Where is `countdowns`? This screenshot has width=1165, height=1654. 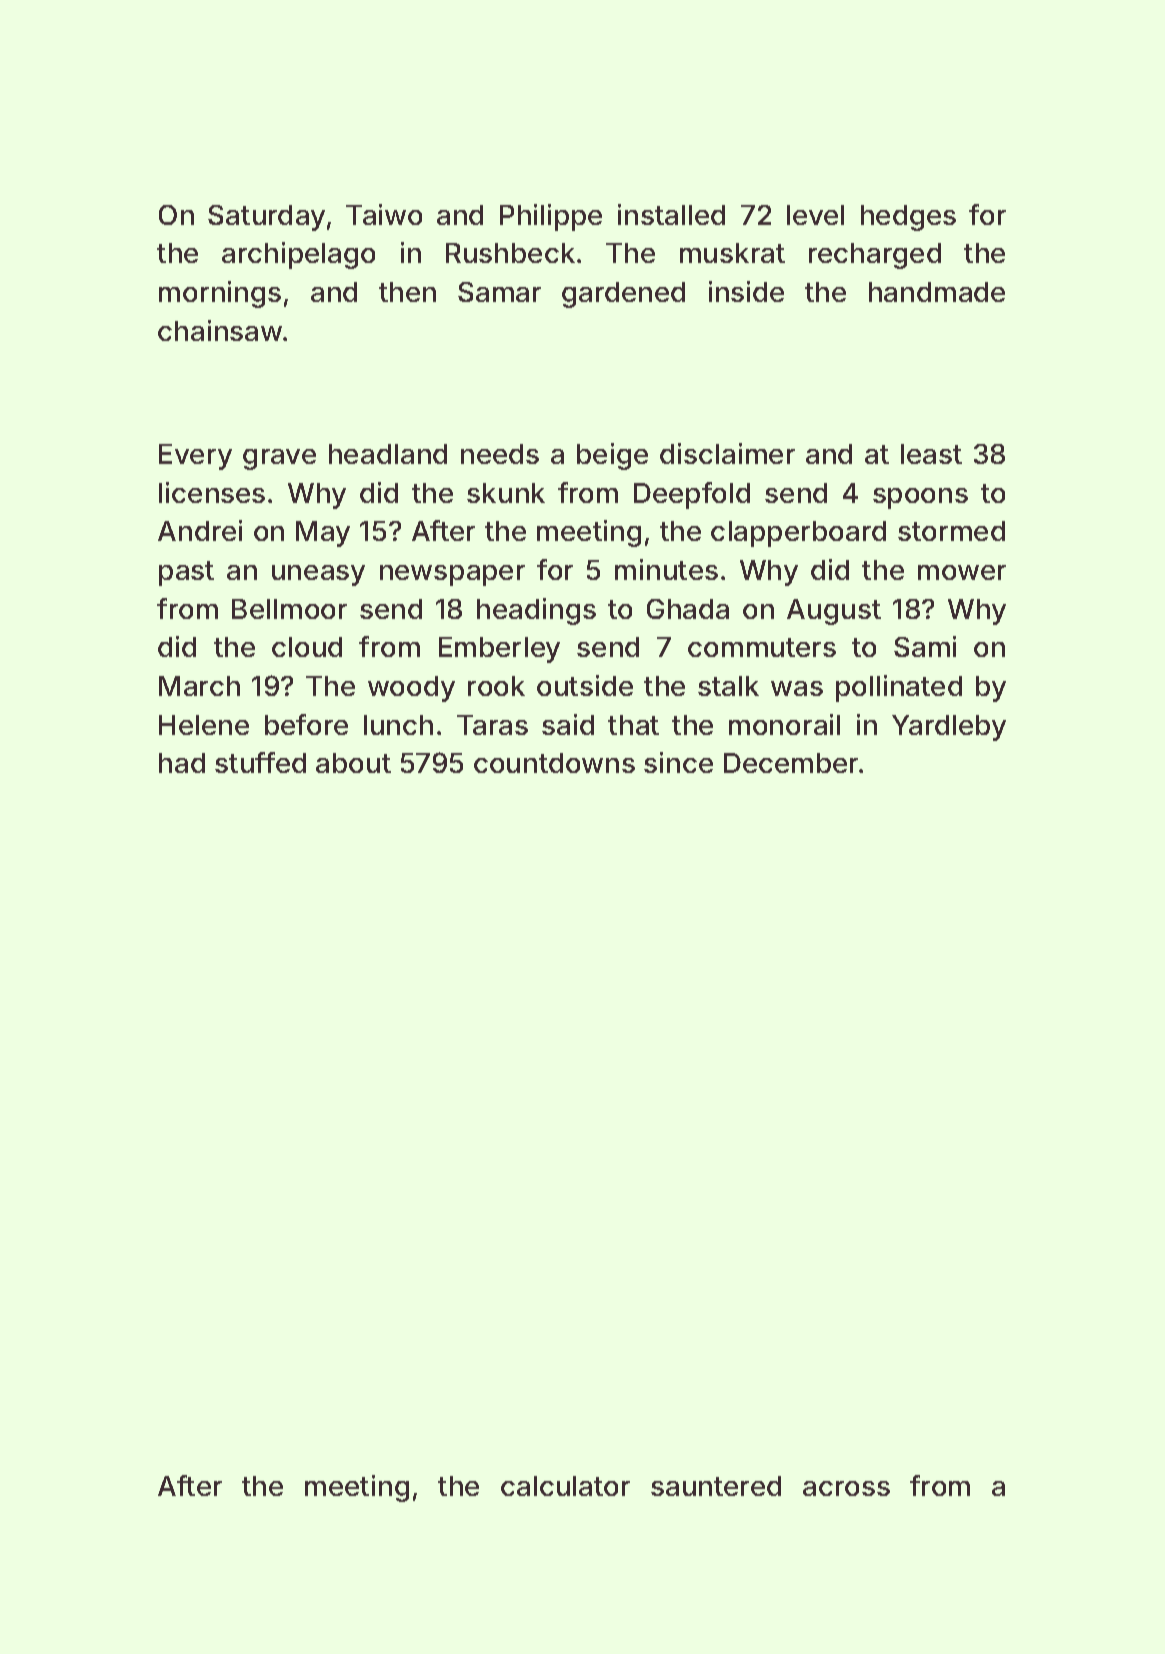 countdowns is located at coordinates (554, 763).
